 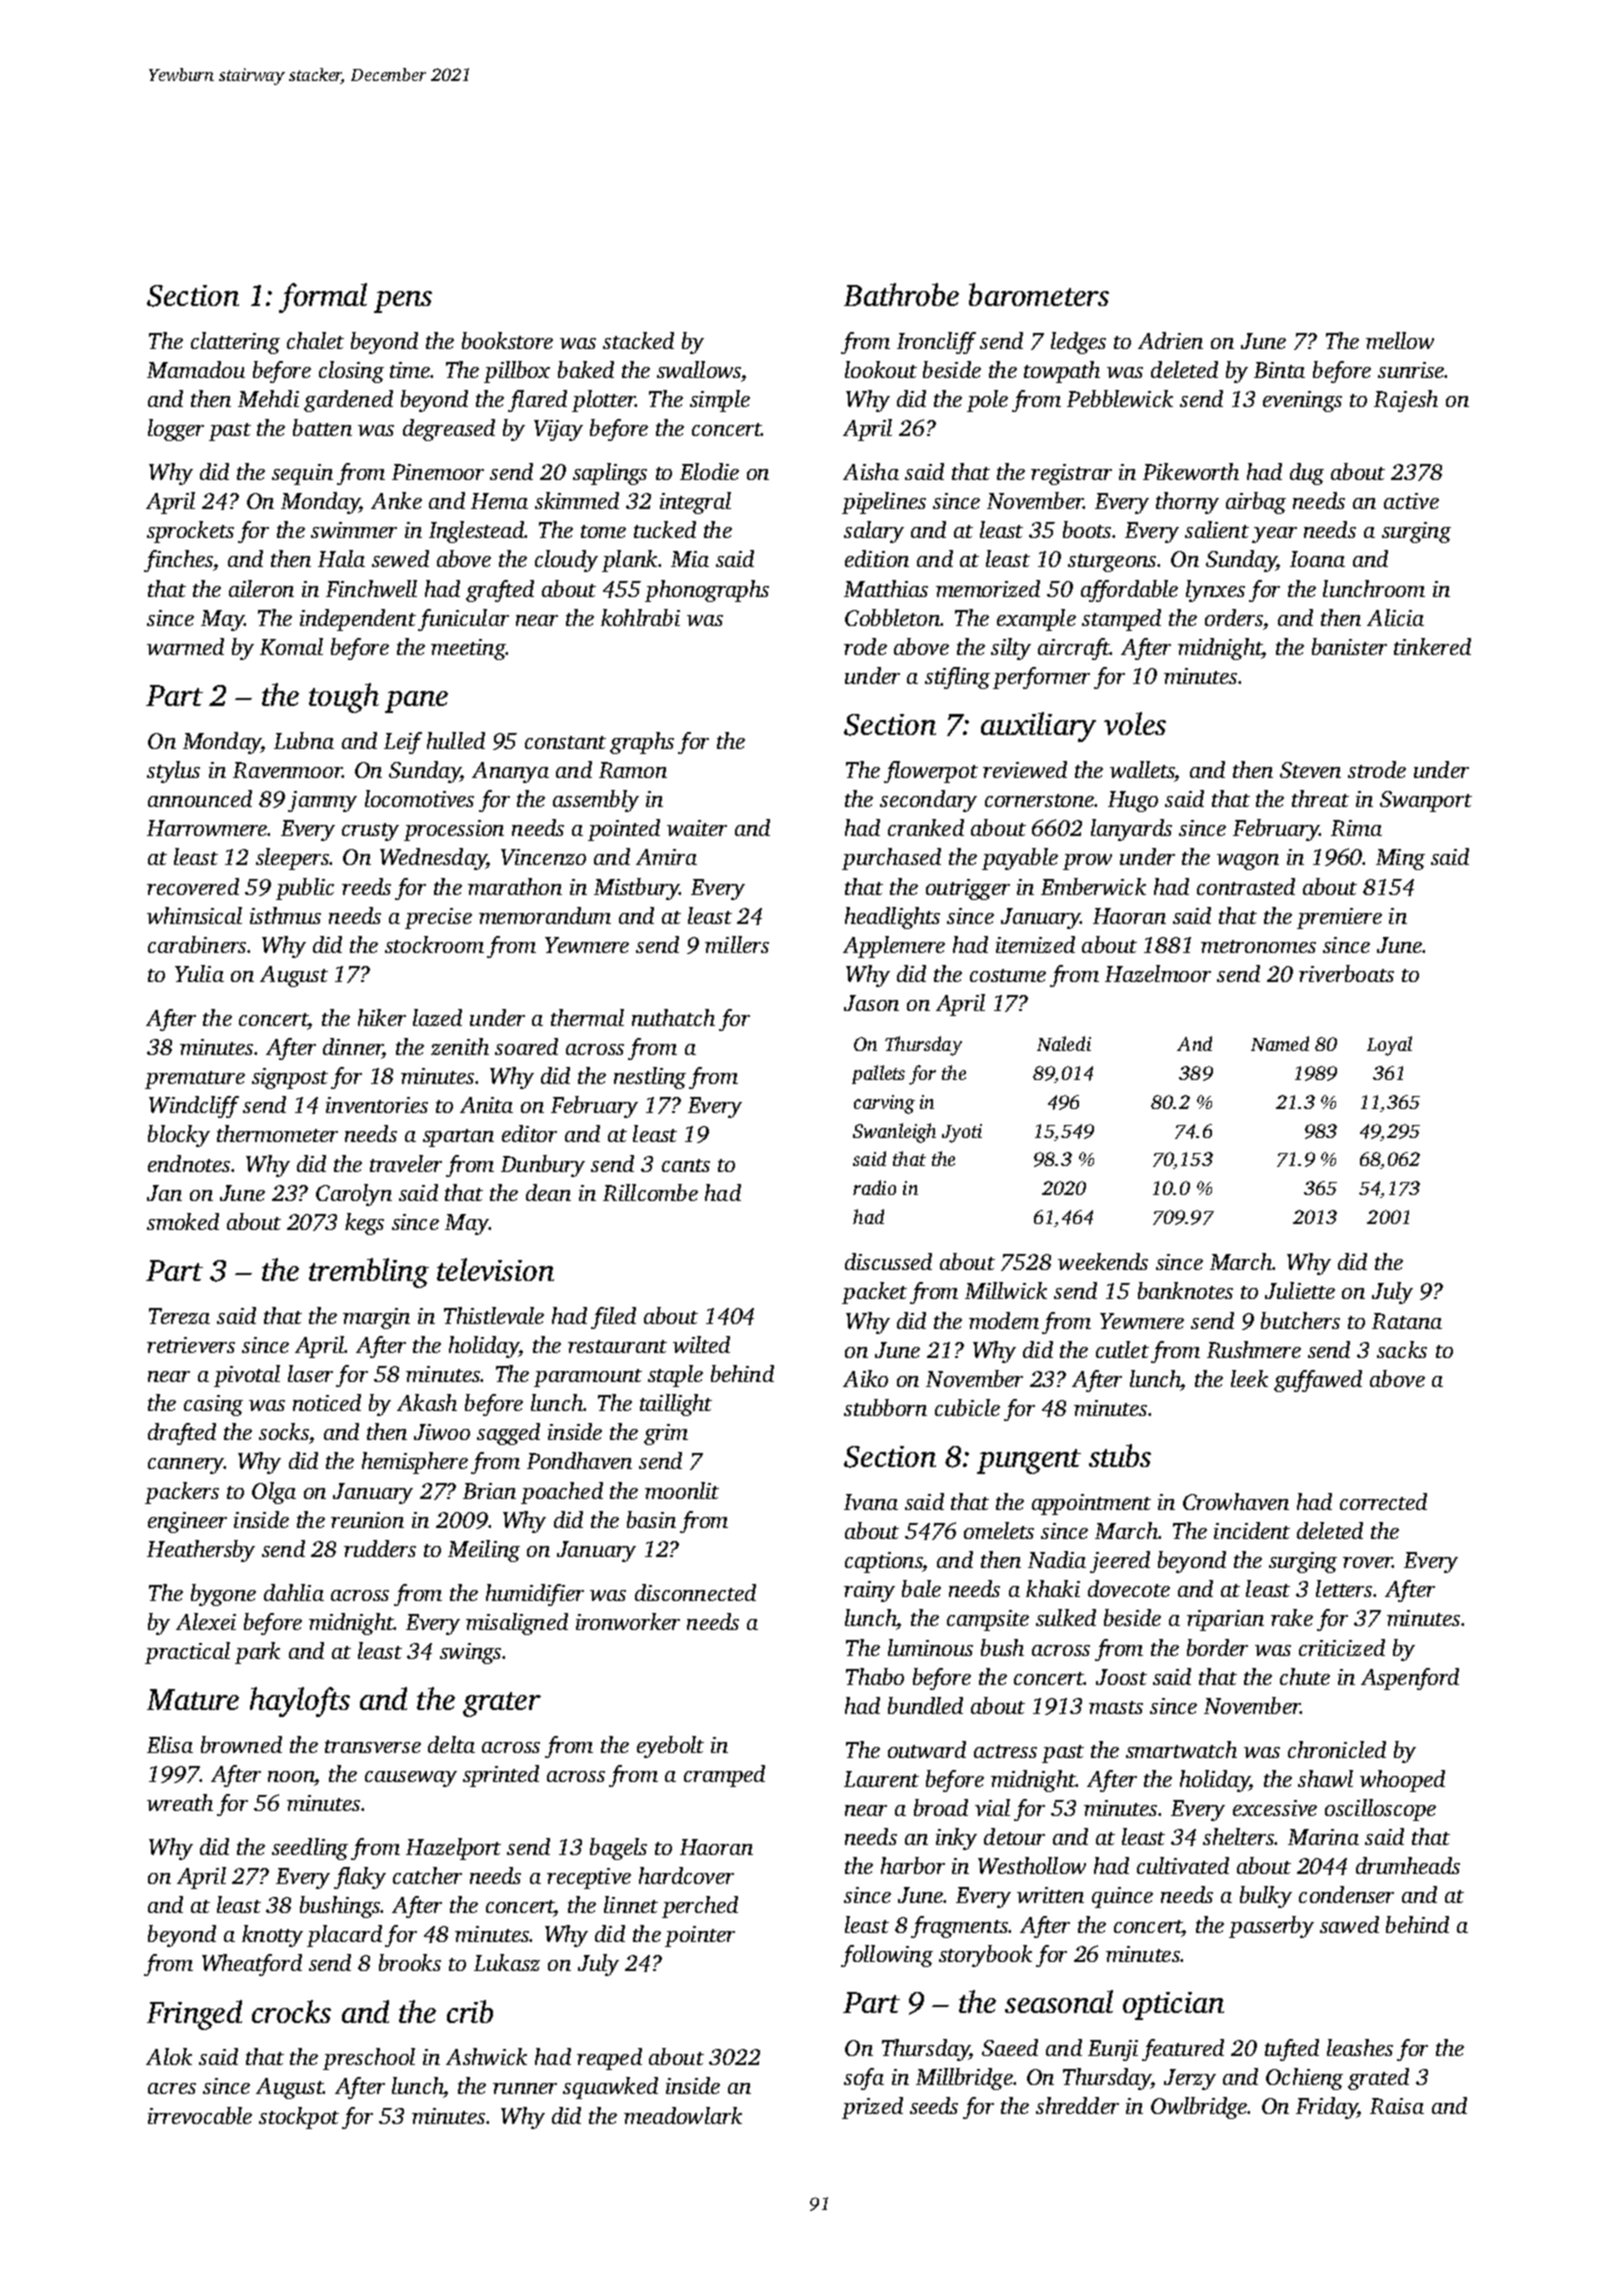 I want to click on reaped, so click(x=609, y=2059).
